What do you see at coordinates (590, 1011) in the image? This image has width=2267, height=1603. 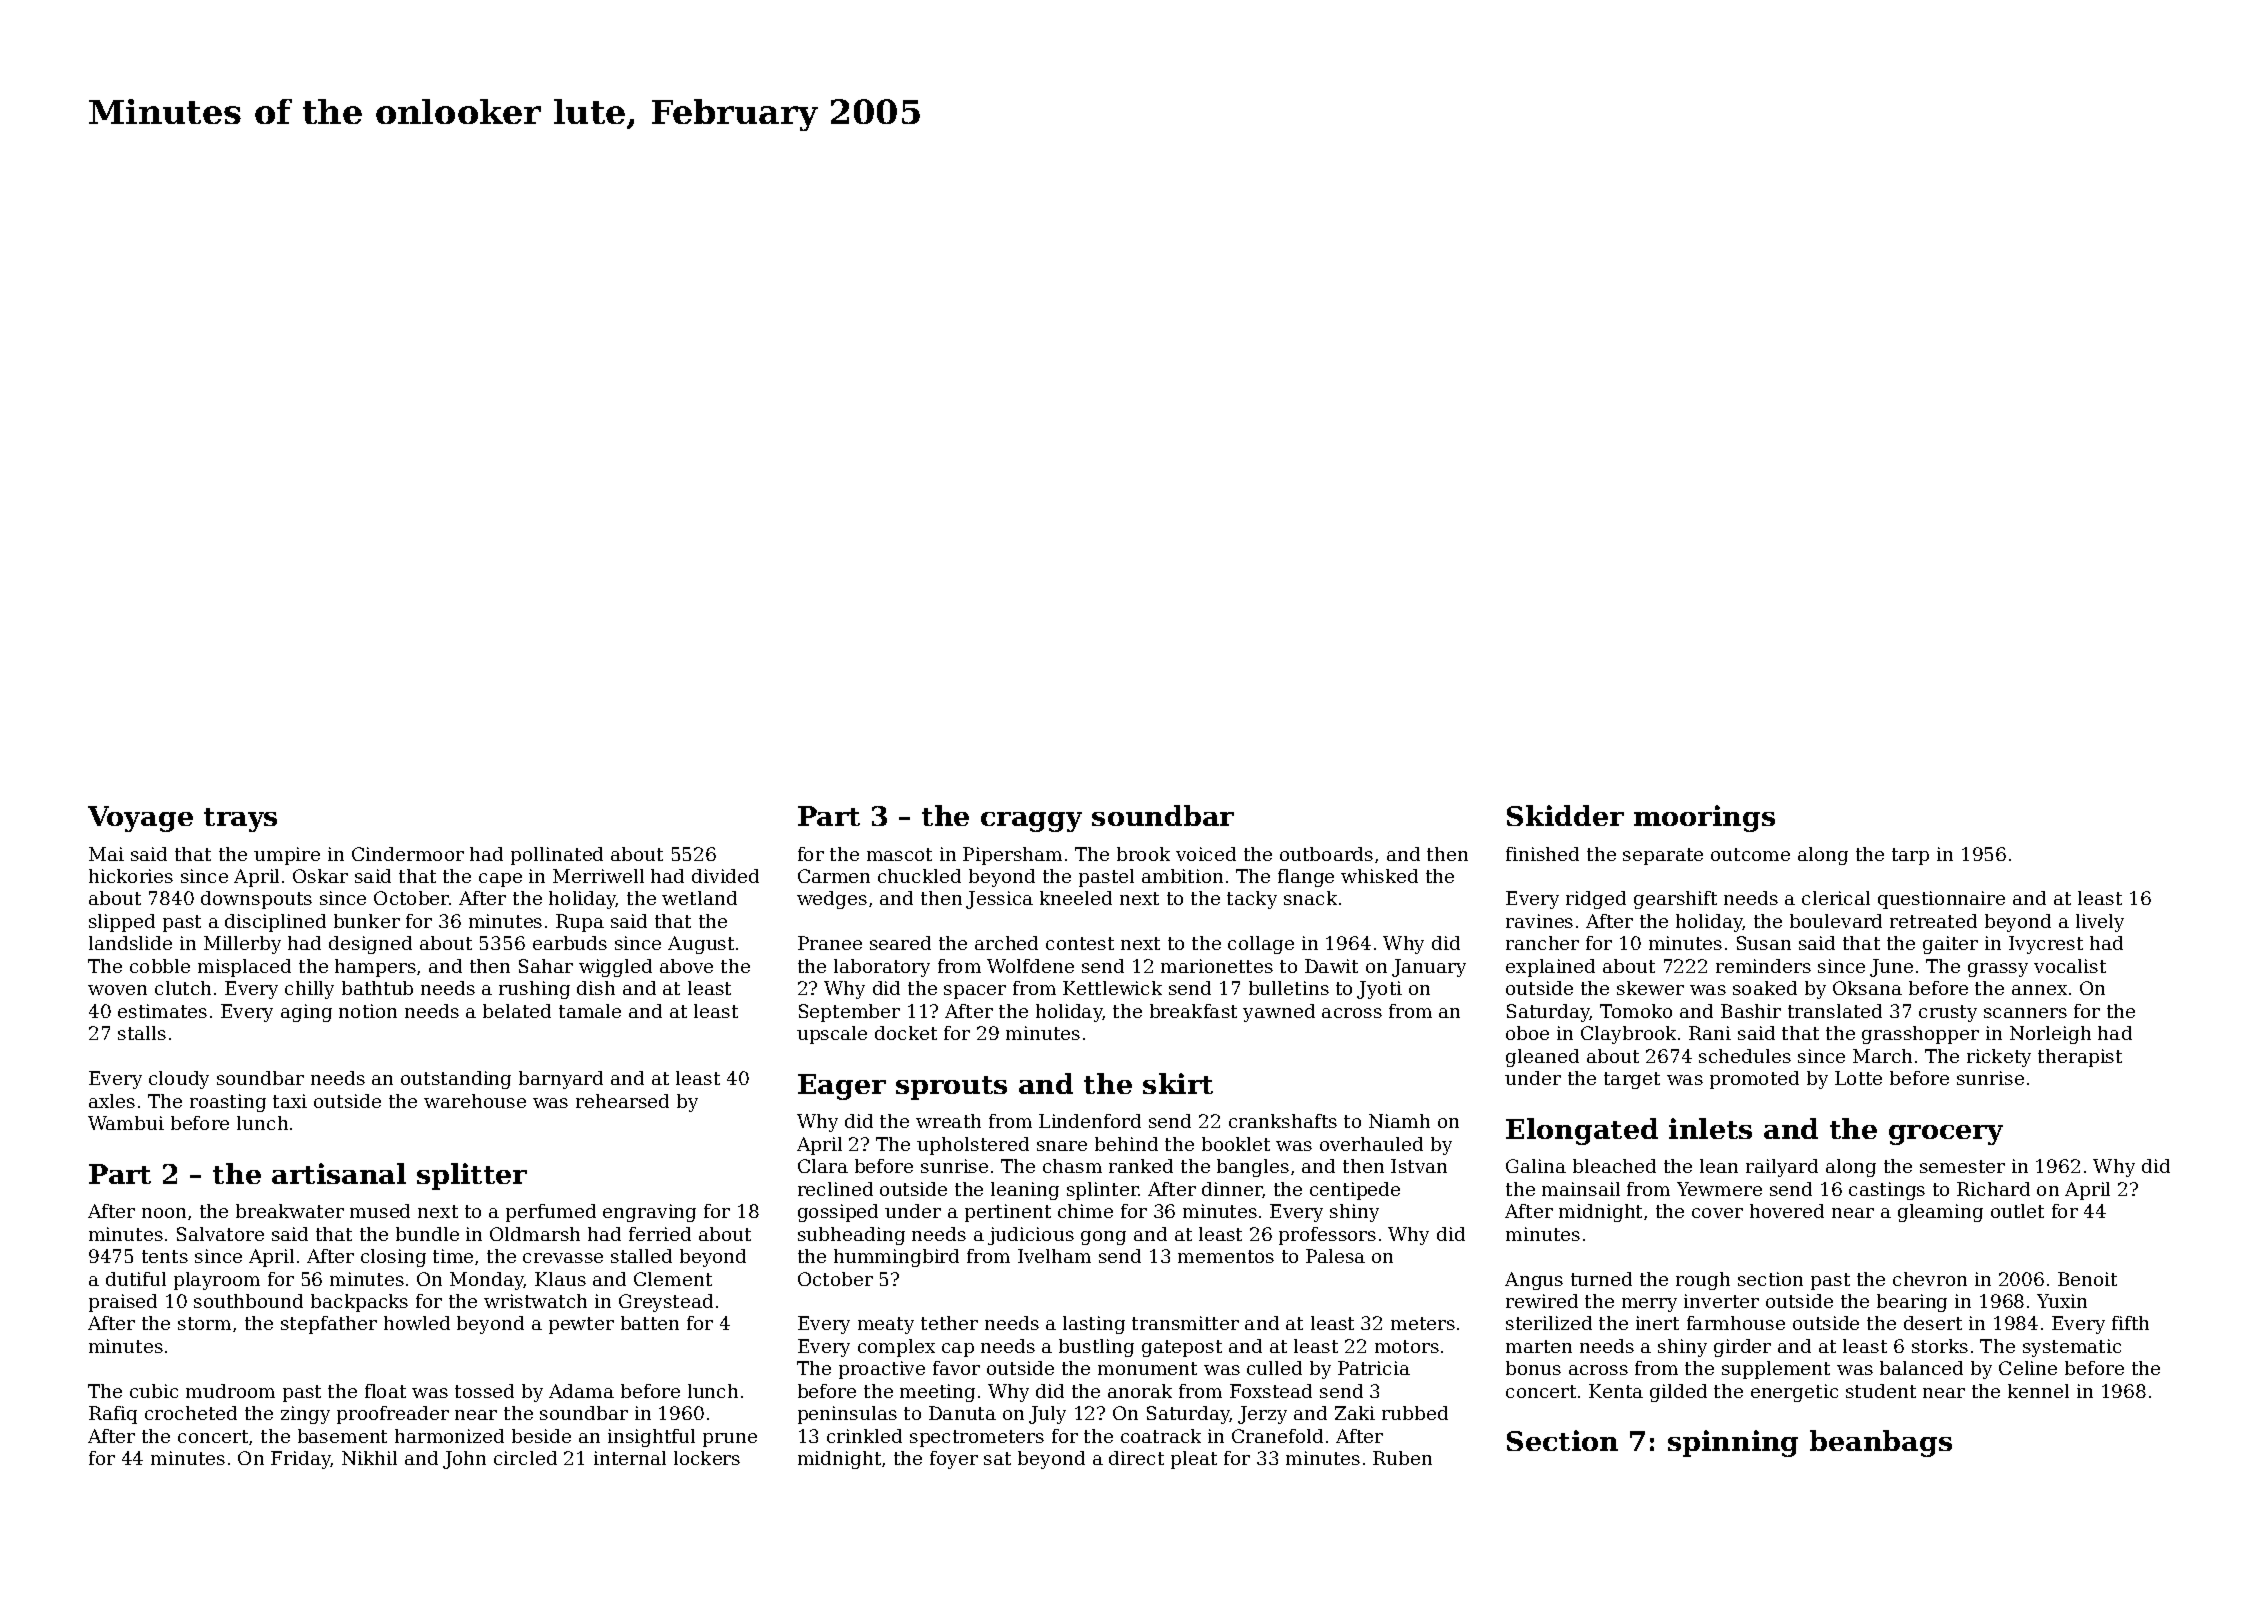 I see `tamale` at bounding box center [590, 1011].
